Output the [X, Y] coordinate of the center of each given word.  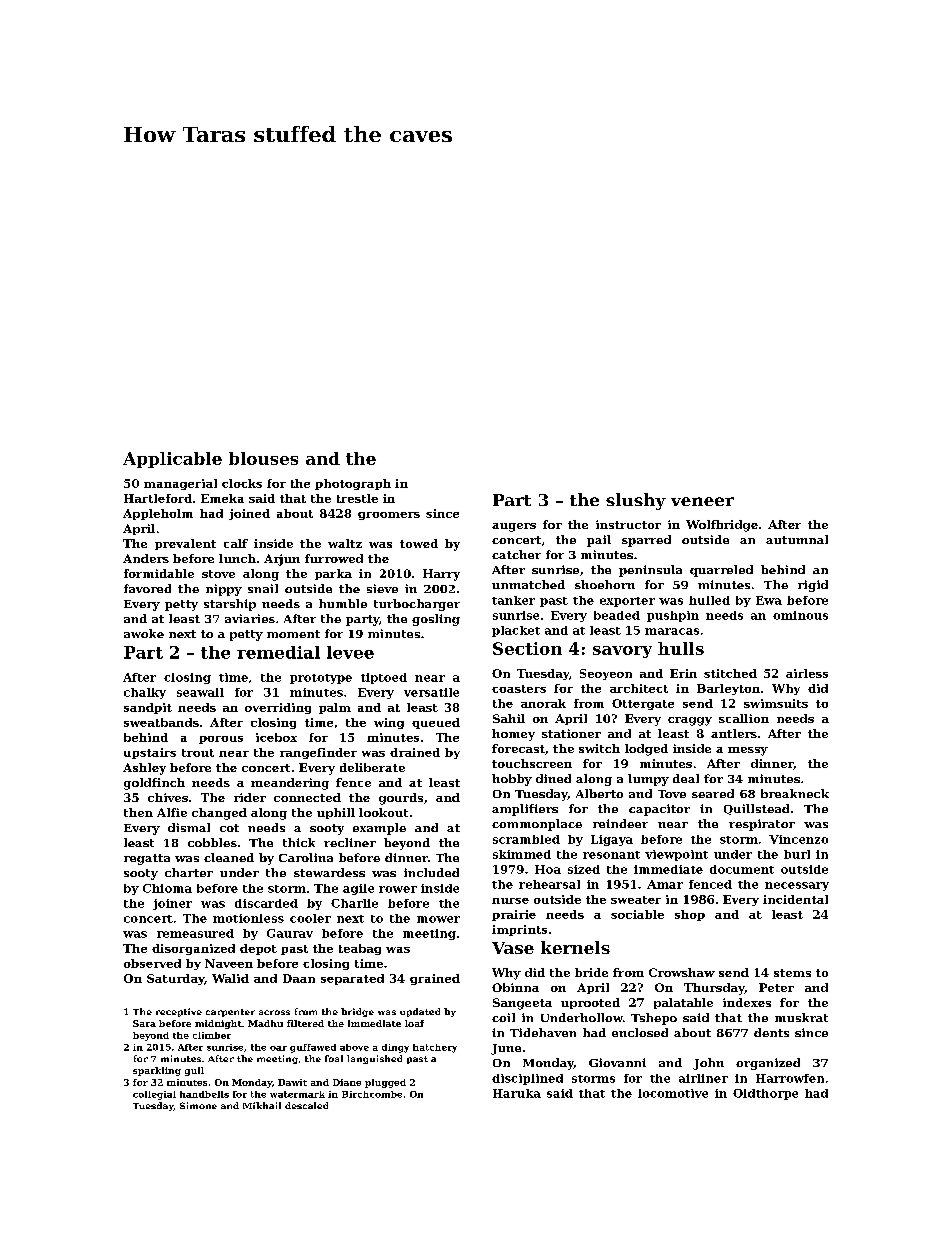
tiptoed [384, 678]
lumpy [648, 780]
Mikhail [262, 1105]
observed [152, 963]
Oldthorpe [765, 1094]
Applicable [172, 460]
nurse [510, 901]
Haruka [517, 1093]
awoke [144, 633]
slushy [636, 501]
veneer [702, 501]
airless [807, 673]
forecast [518, 748]
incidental [795, 899]
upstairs [150, 753]
